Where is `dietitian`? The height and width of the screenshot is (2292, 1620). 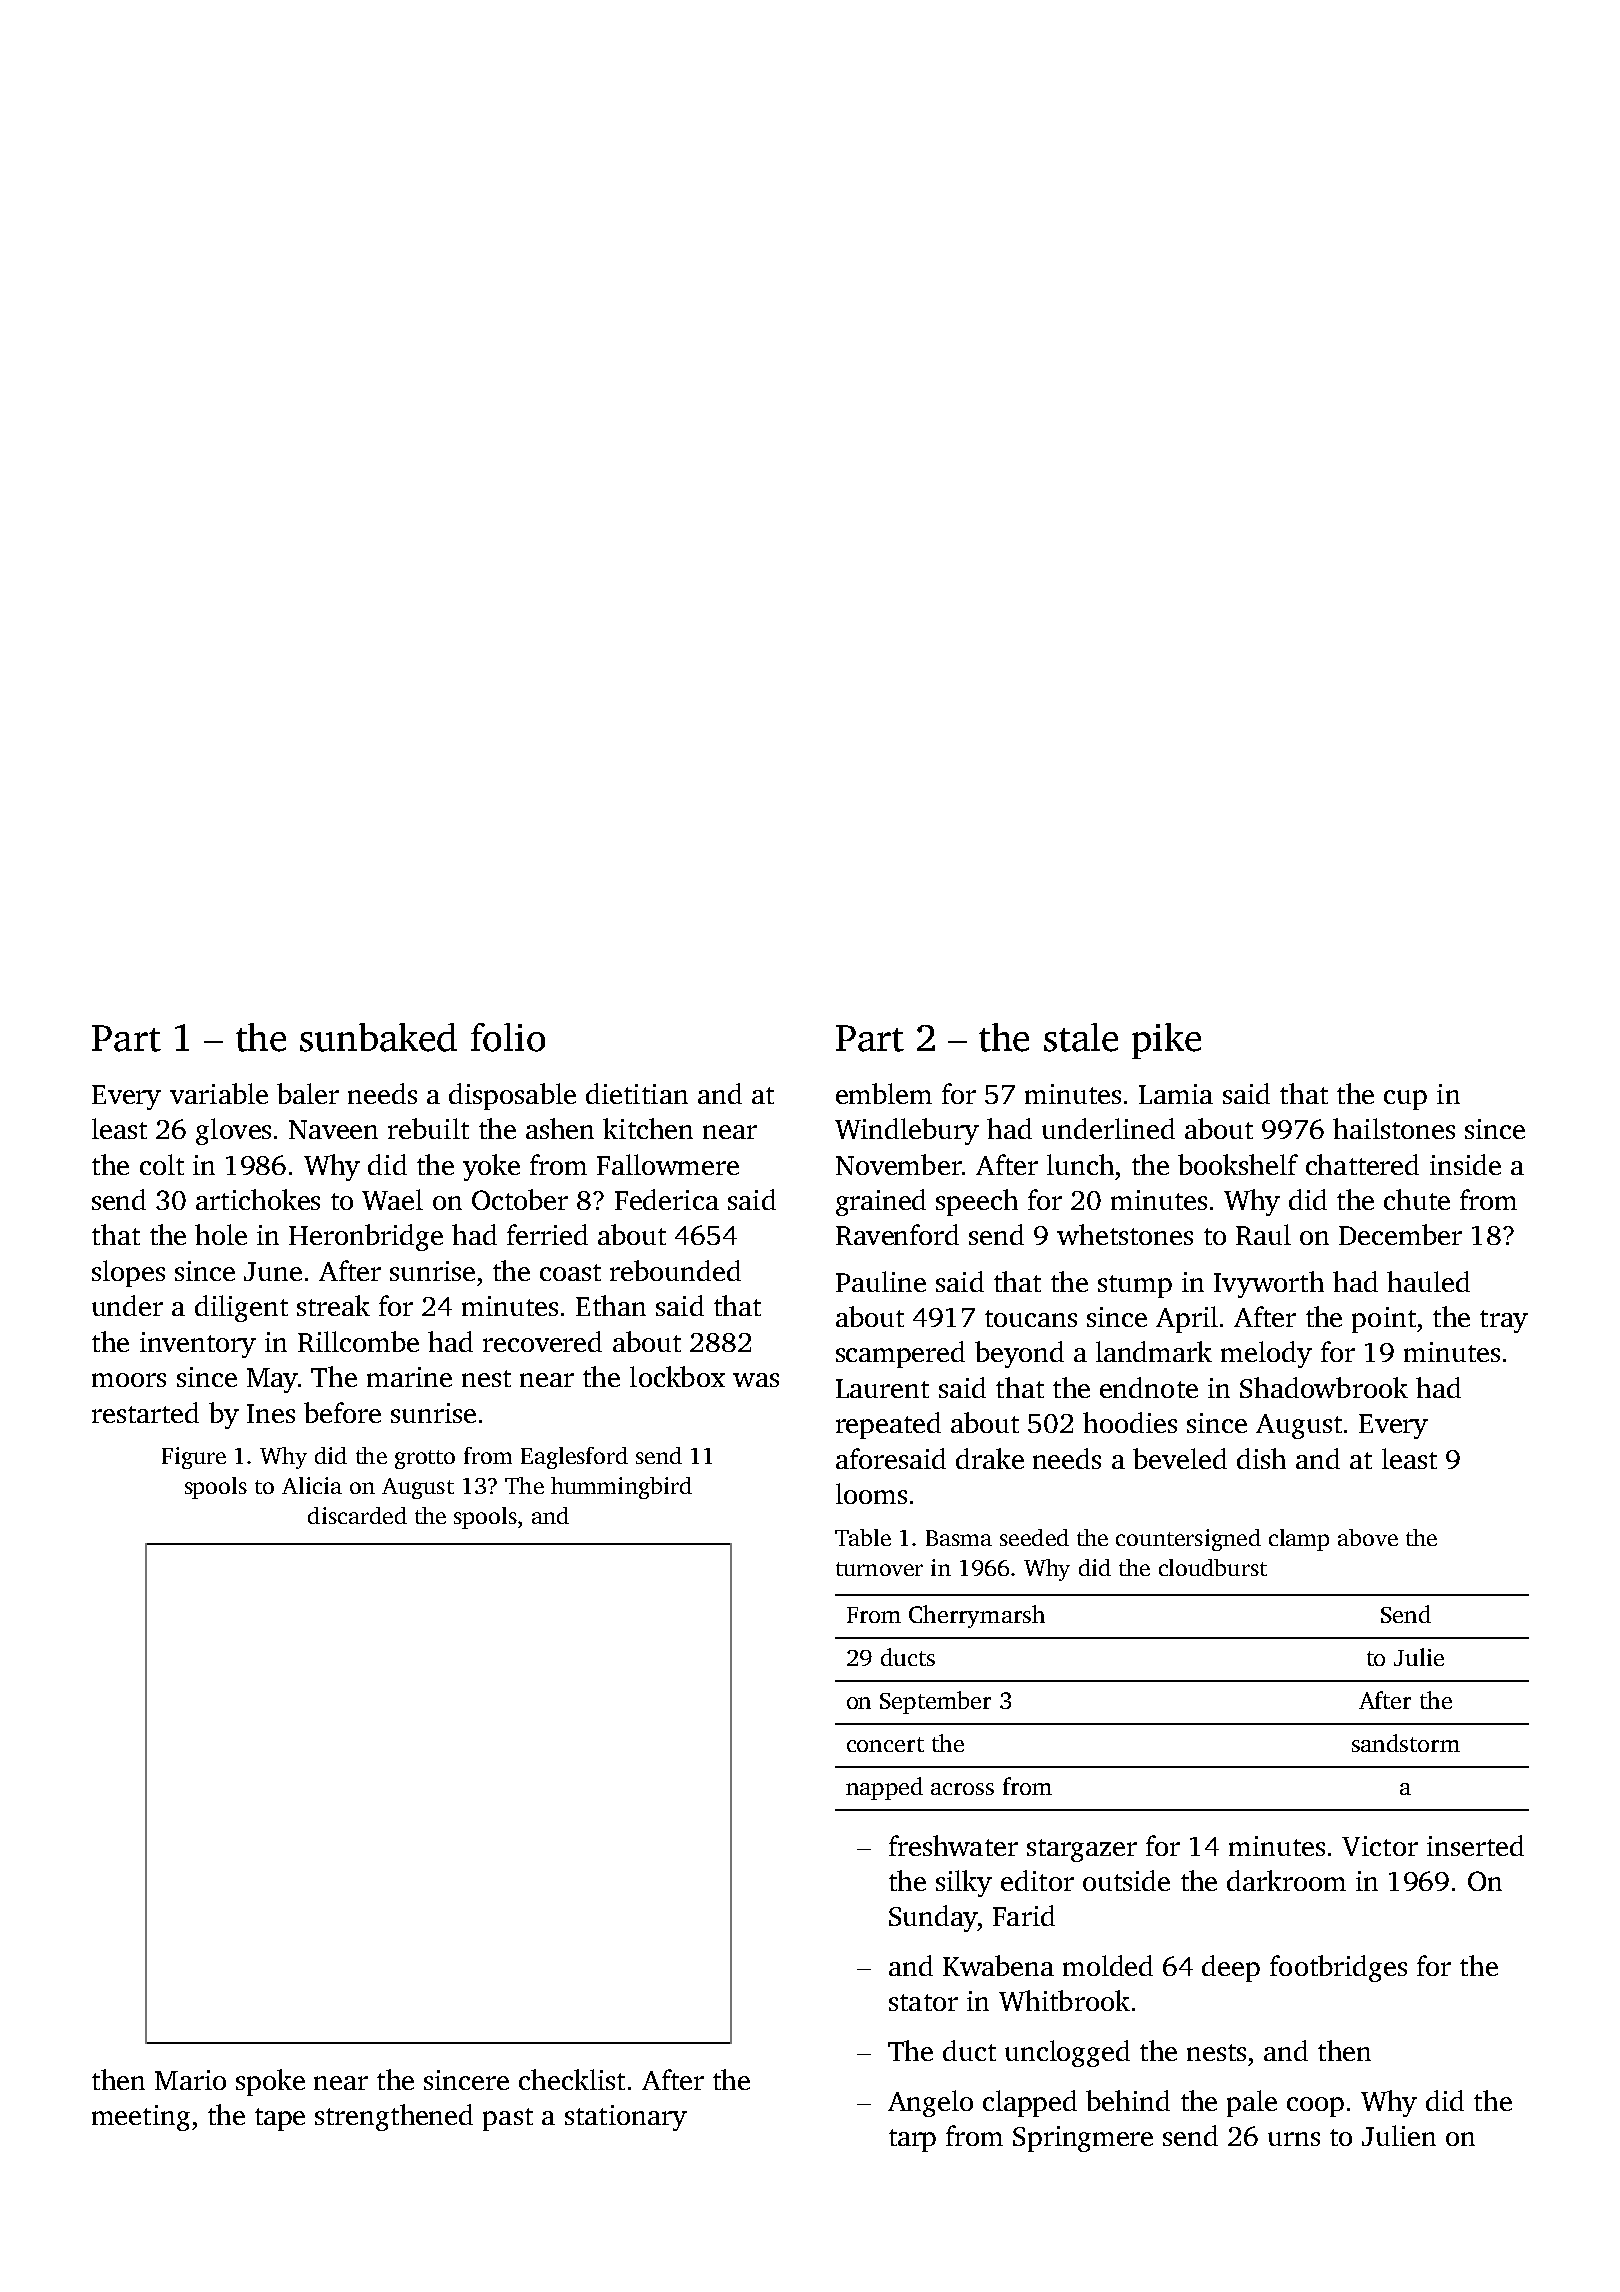 dietitian is located at coordinates (637, 1093).
